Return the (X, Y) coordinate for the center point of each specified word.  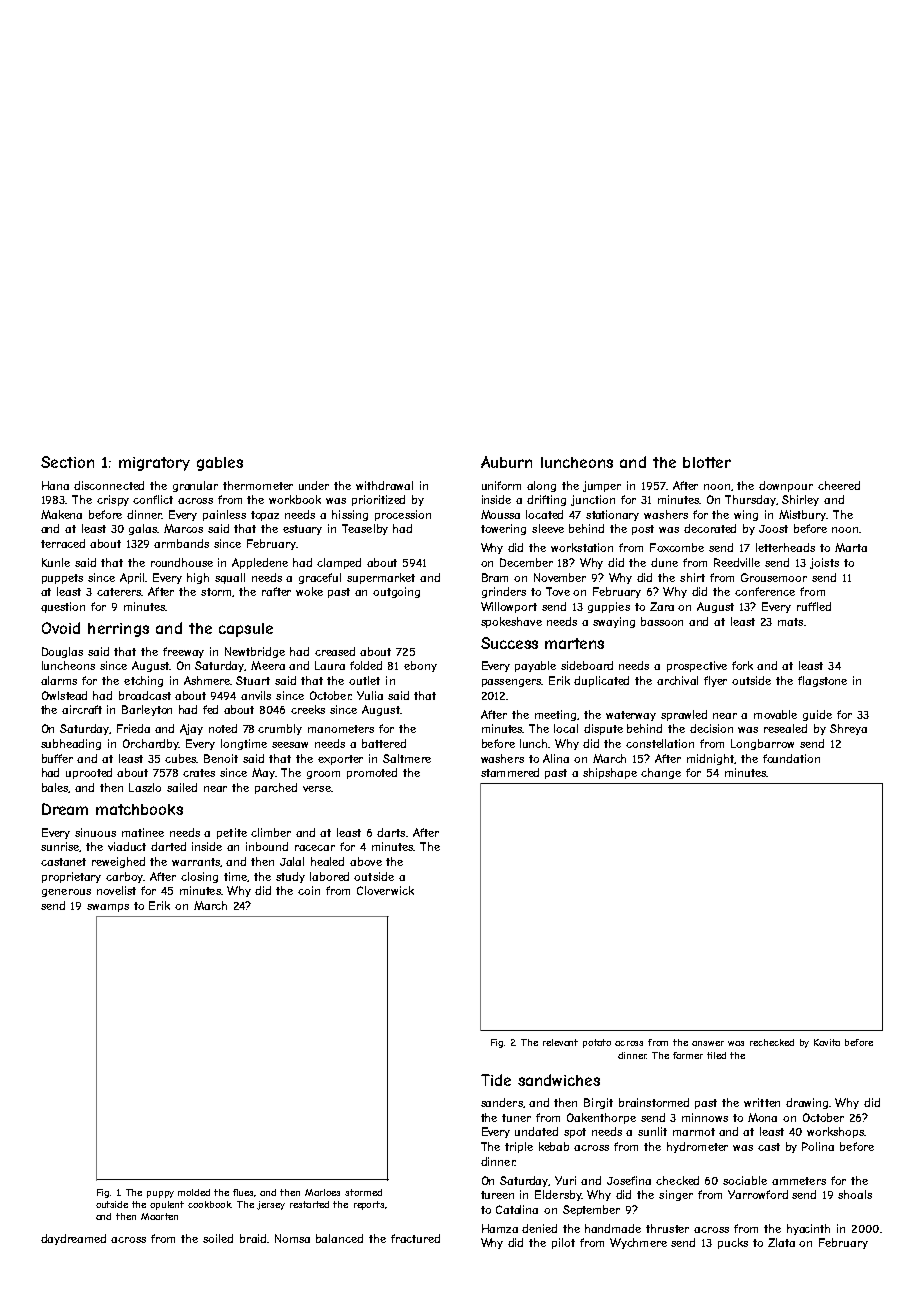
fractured (415, 1238)
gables (220, 464)
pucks (733, 1243)
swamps (108, 908)
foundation (791, 758)
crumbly (280, 729)
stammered (510, 772)
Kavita (827, 1042)
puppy (160, 1194)
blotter (707, 462)
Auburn (506, 462)
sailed (182, 787)
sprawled (684, 715)
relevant (560, 1042)
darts (391, 832)
